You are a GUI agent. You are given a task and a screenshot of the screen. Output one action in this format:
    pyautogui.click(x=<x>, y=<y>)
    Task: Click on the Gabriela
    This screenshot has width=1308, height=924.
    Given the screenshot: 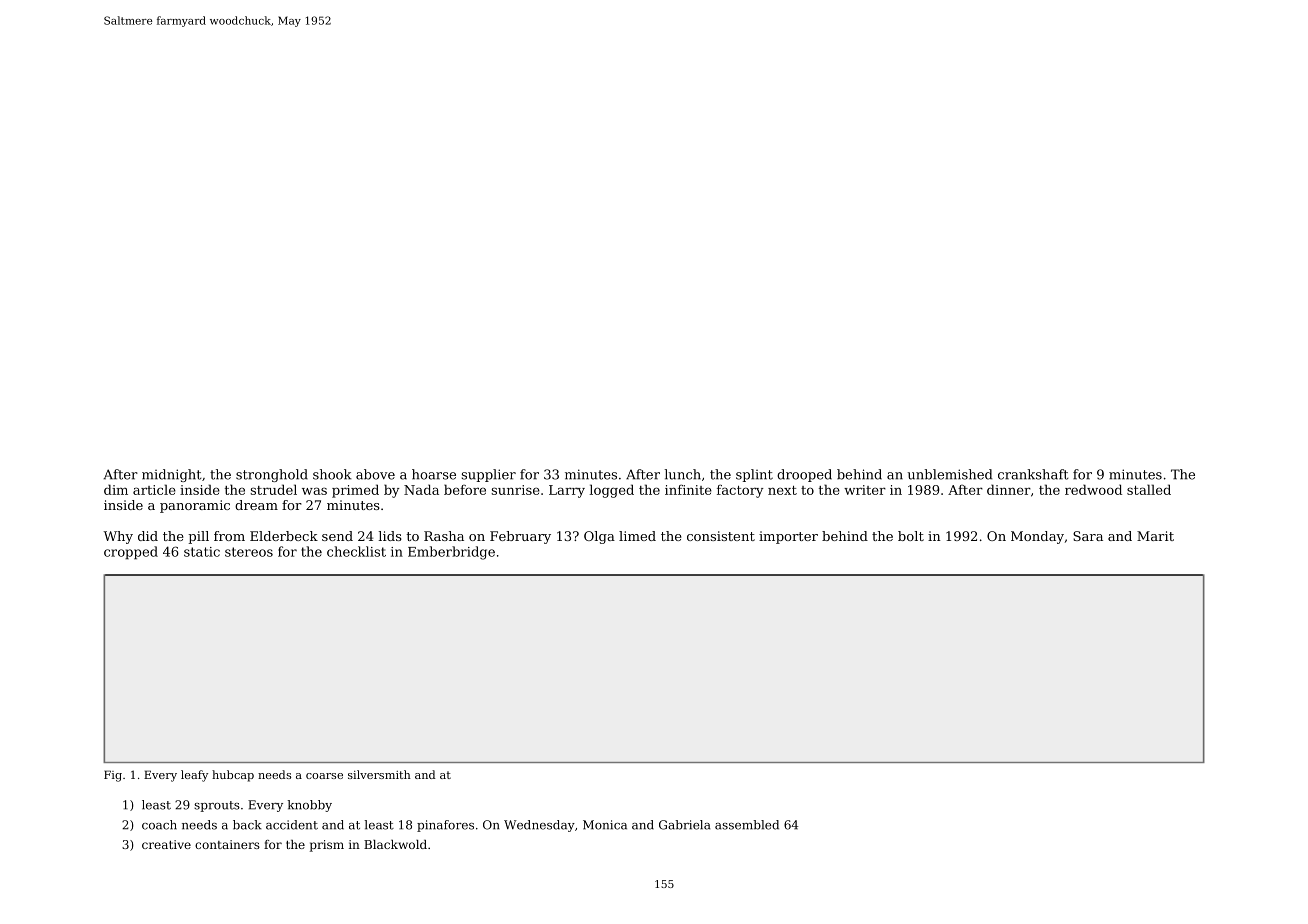 What is the action you would take?
    pyautogui.click(x=684, y=825)
